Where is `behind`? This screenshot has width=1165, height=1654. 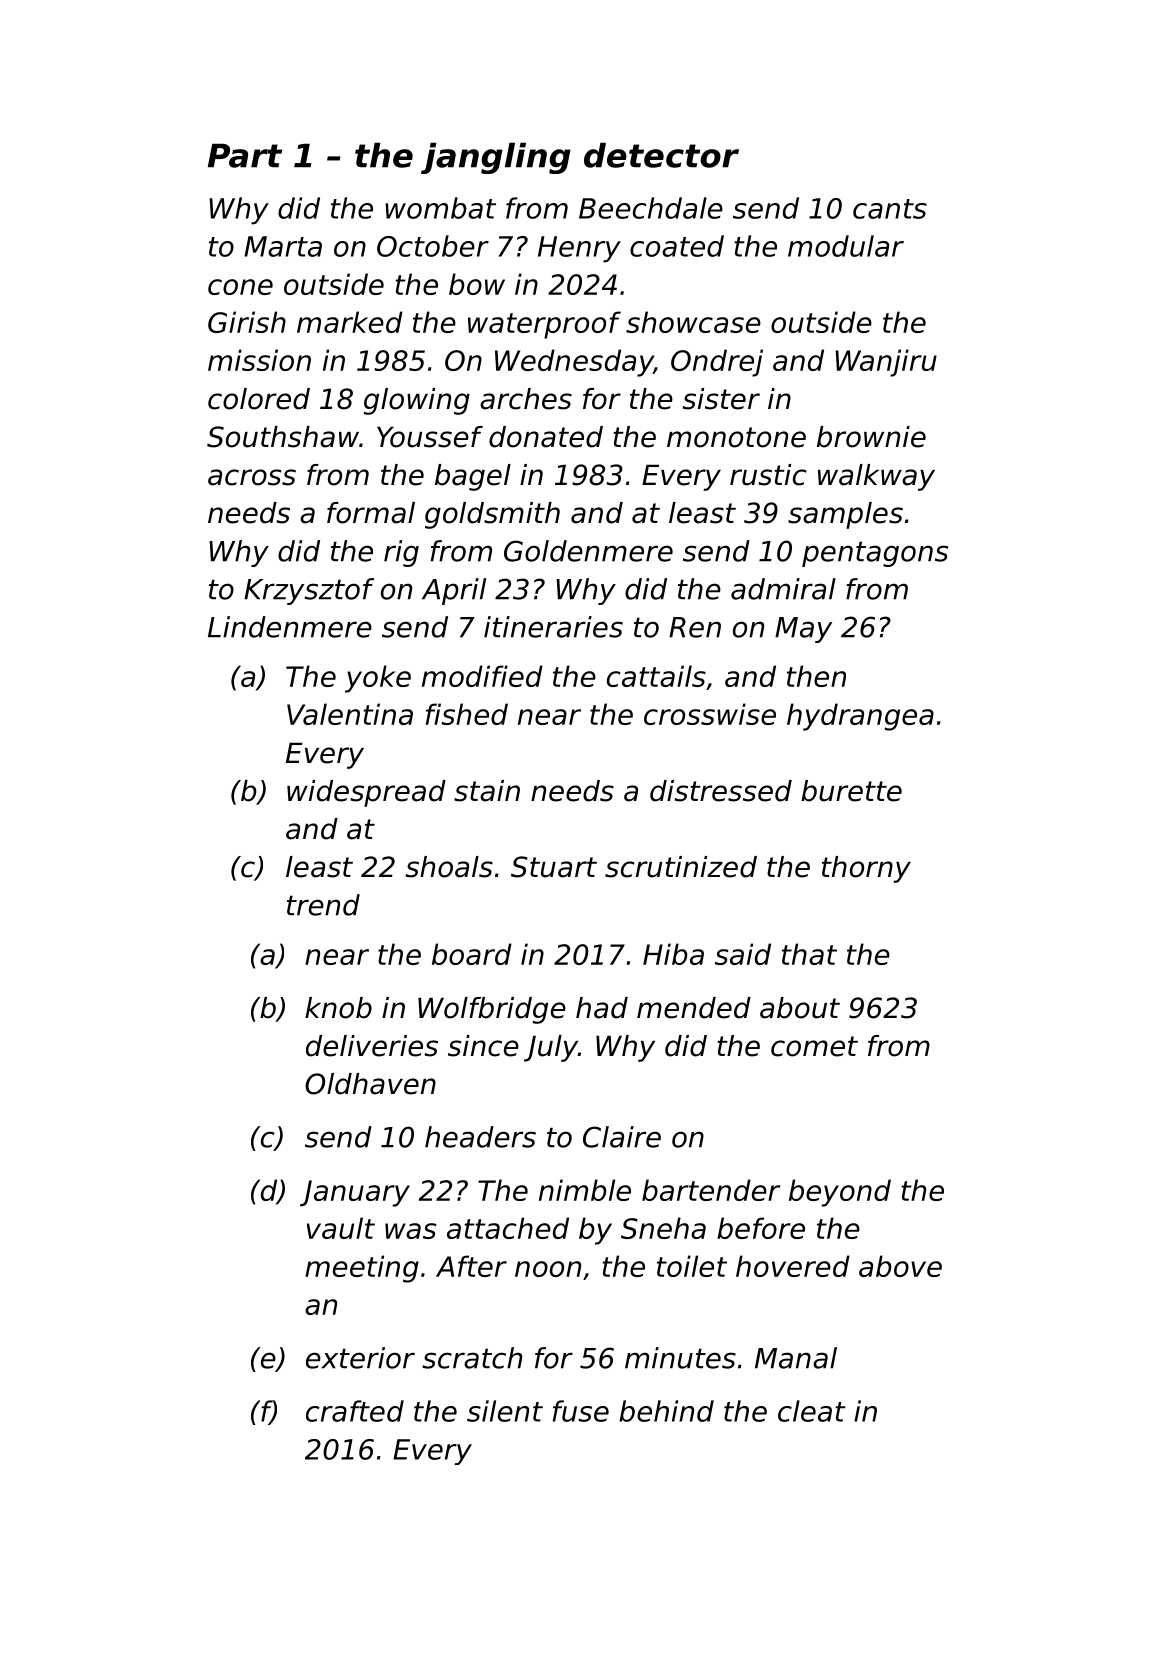
behind is located at coordinates (666, 1411).
